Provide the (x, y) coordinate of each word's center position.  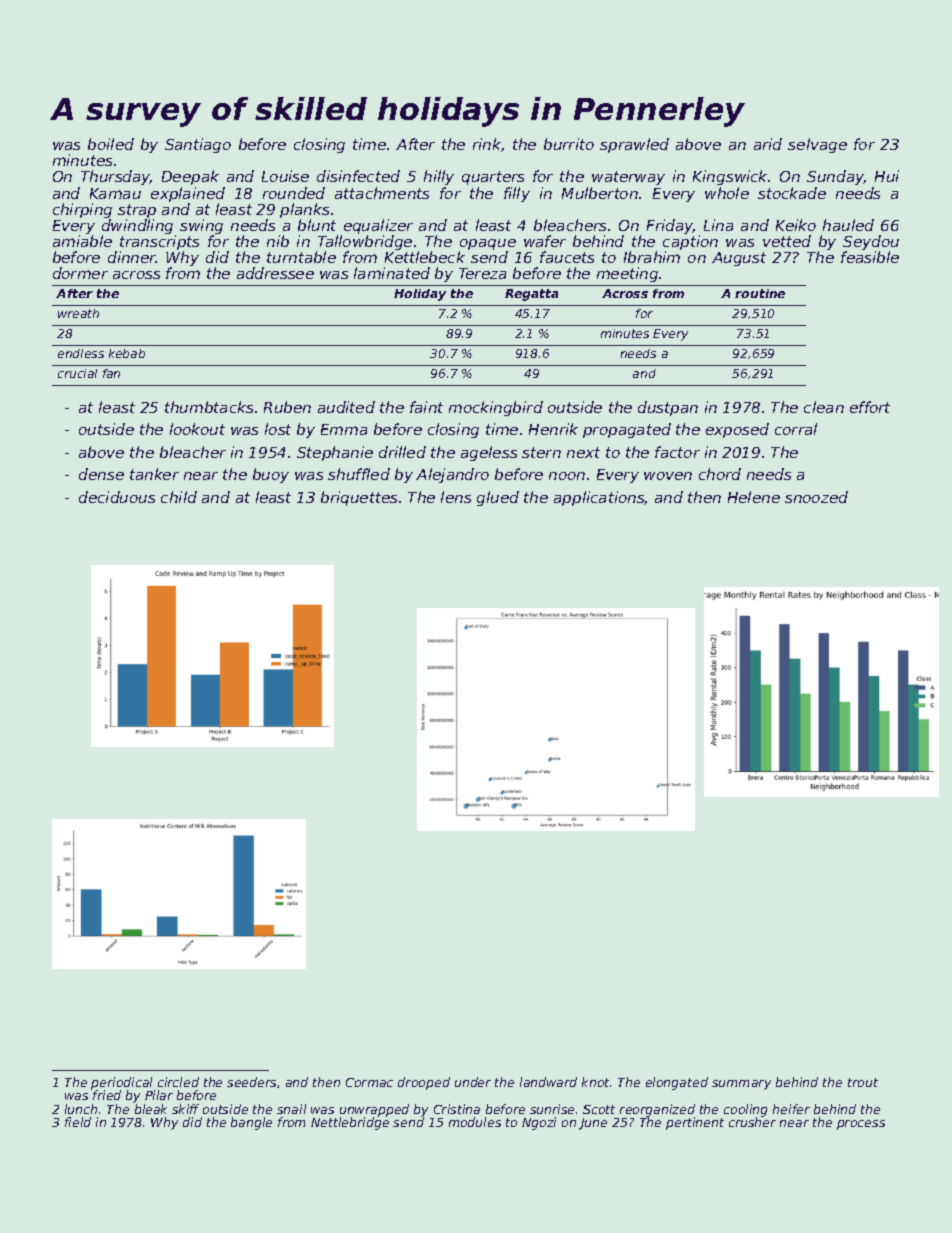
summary (741, 1085)
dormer (80, 273)
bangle (251, 1123)
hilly (439, 177)
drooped (424, 1083)
